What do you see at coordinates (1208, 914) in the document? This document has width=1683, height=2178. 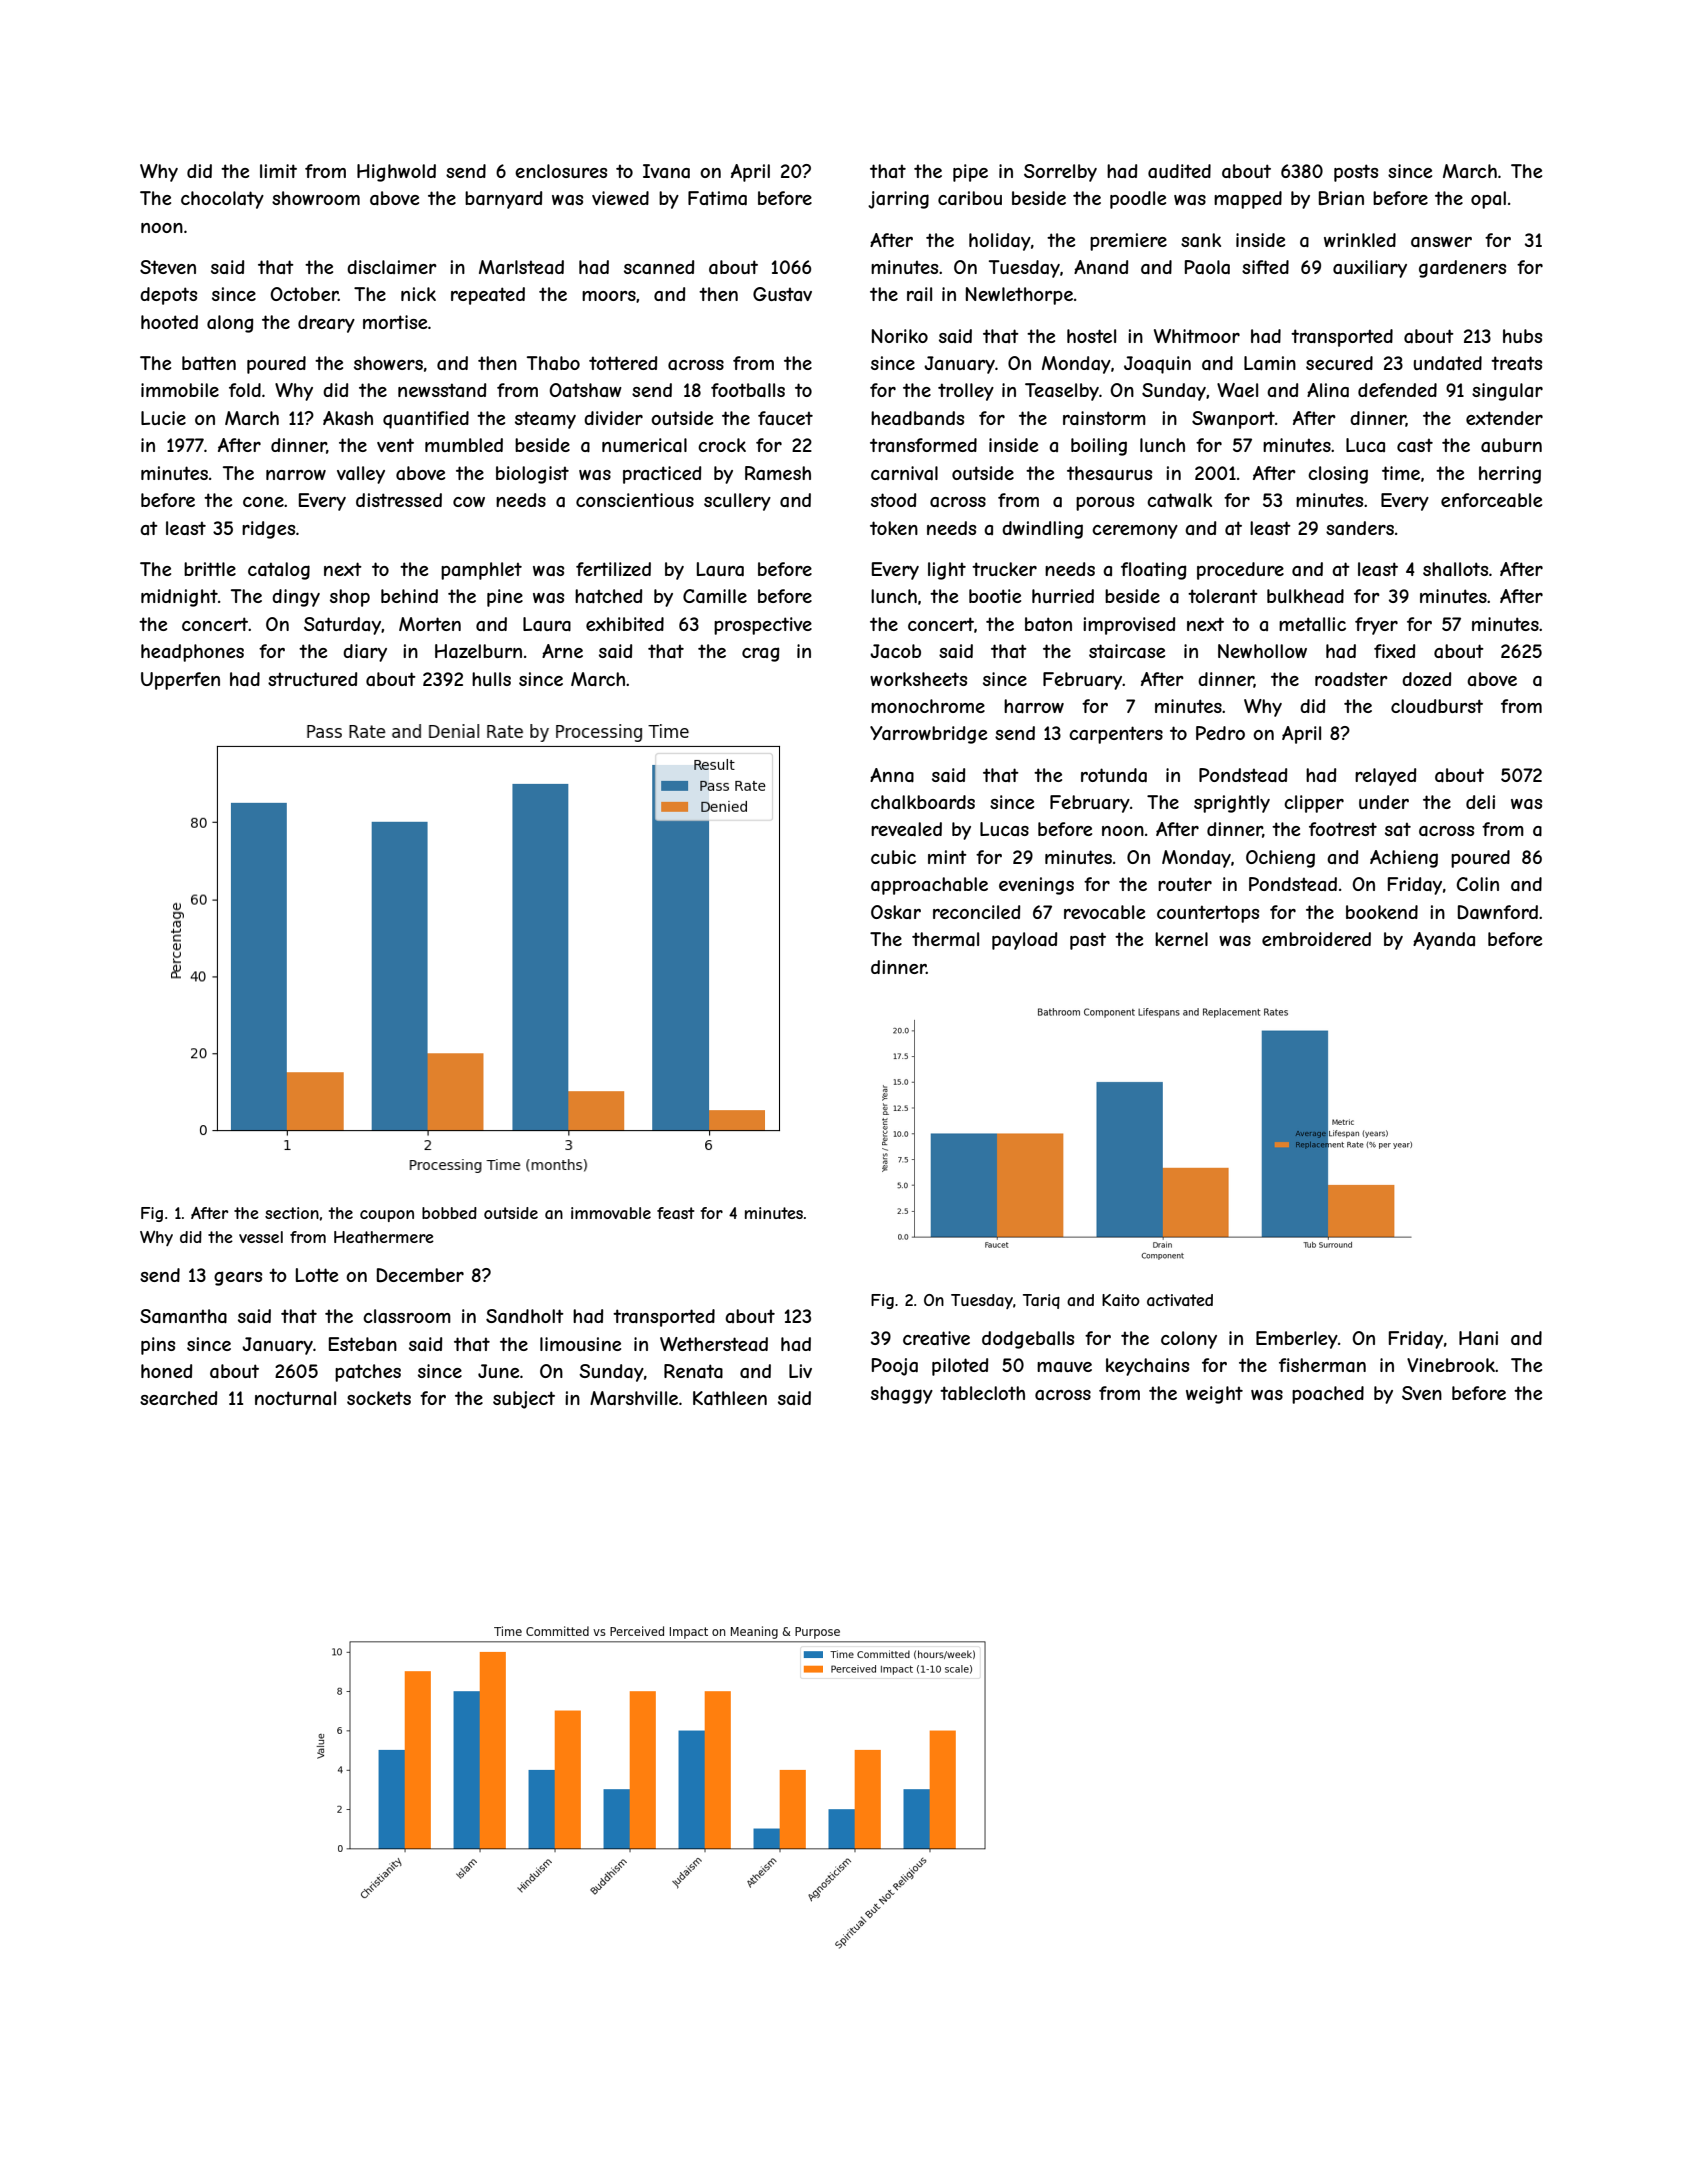 I see `countertops` at bounding box center [1208, 914].
